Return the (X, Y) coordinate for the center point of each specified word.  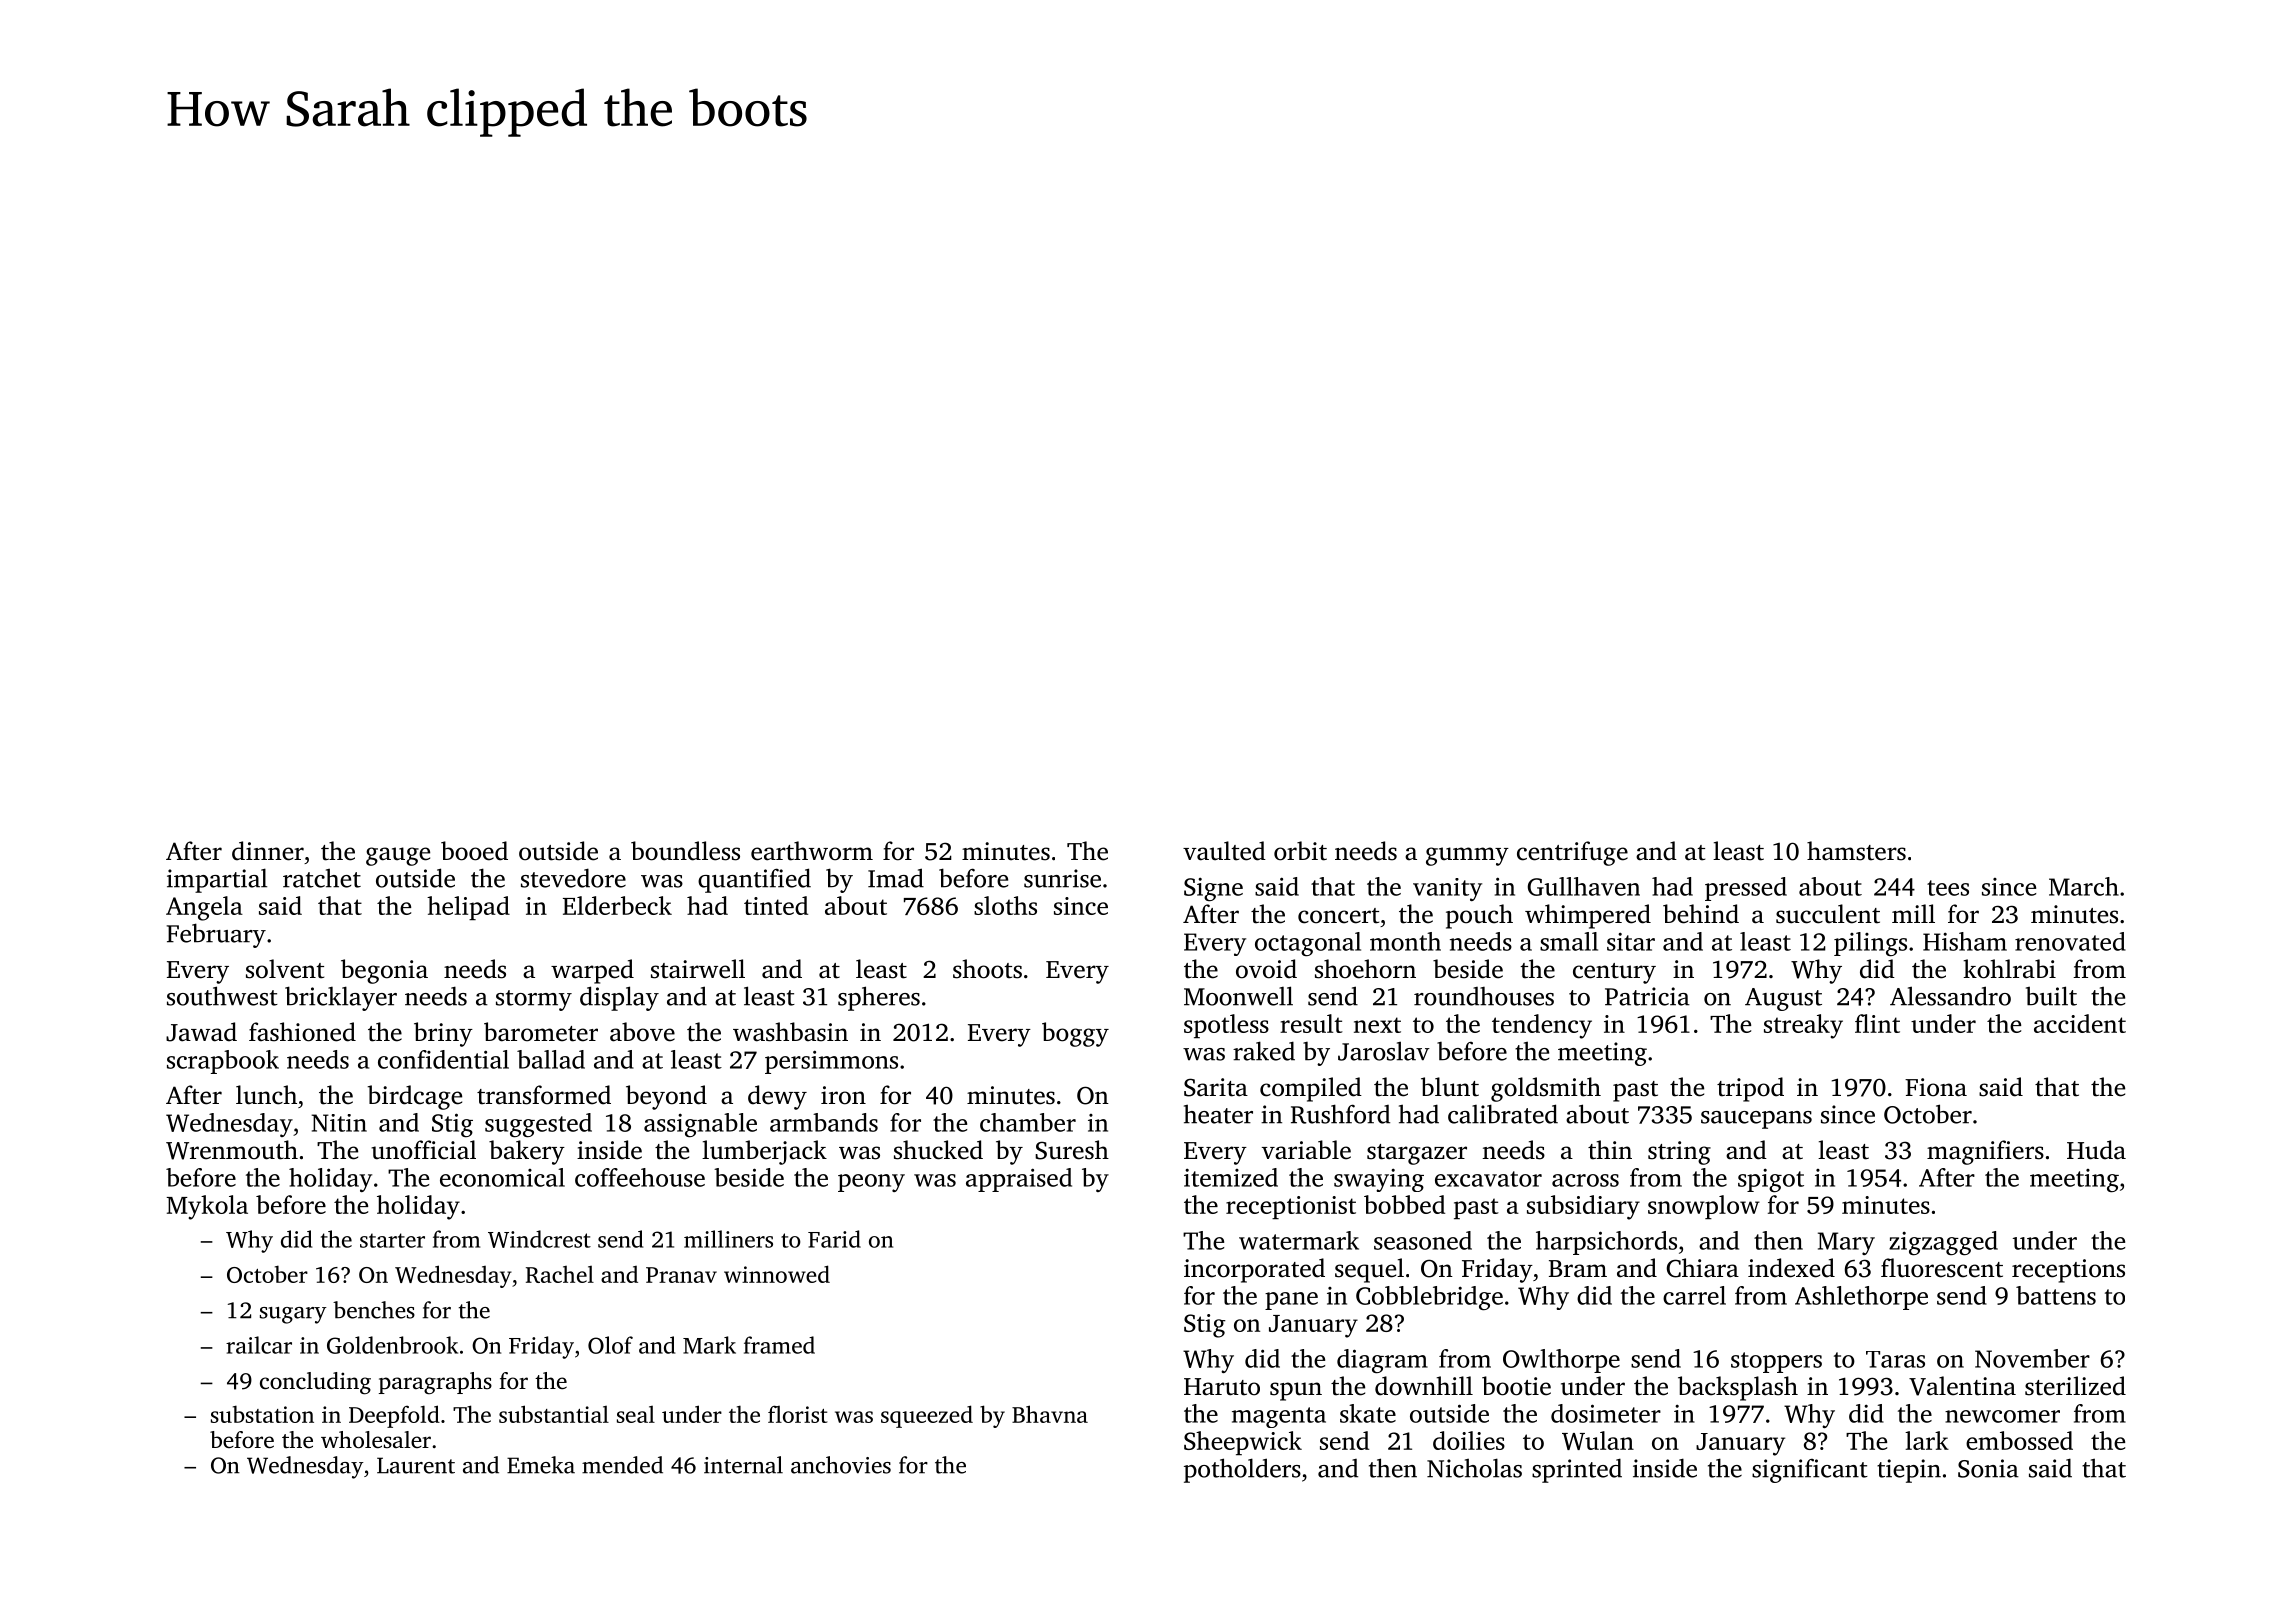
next (1377, 1025)
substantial (554, 1414)
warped (592, 971)
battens (2056, 1295)
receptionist (1291, 1207)
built (2051, 996)
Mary (1846, 1243)
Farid (834, 1239)
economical (502, 1177)
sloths (1005, 905)
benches (374, 1310)
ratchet (322, 878)
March (2084, 886)
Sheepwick (1243, 1443)
